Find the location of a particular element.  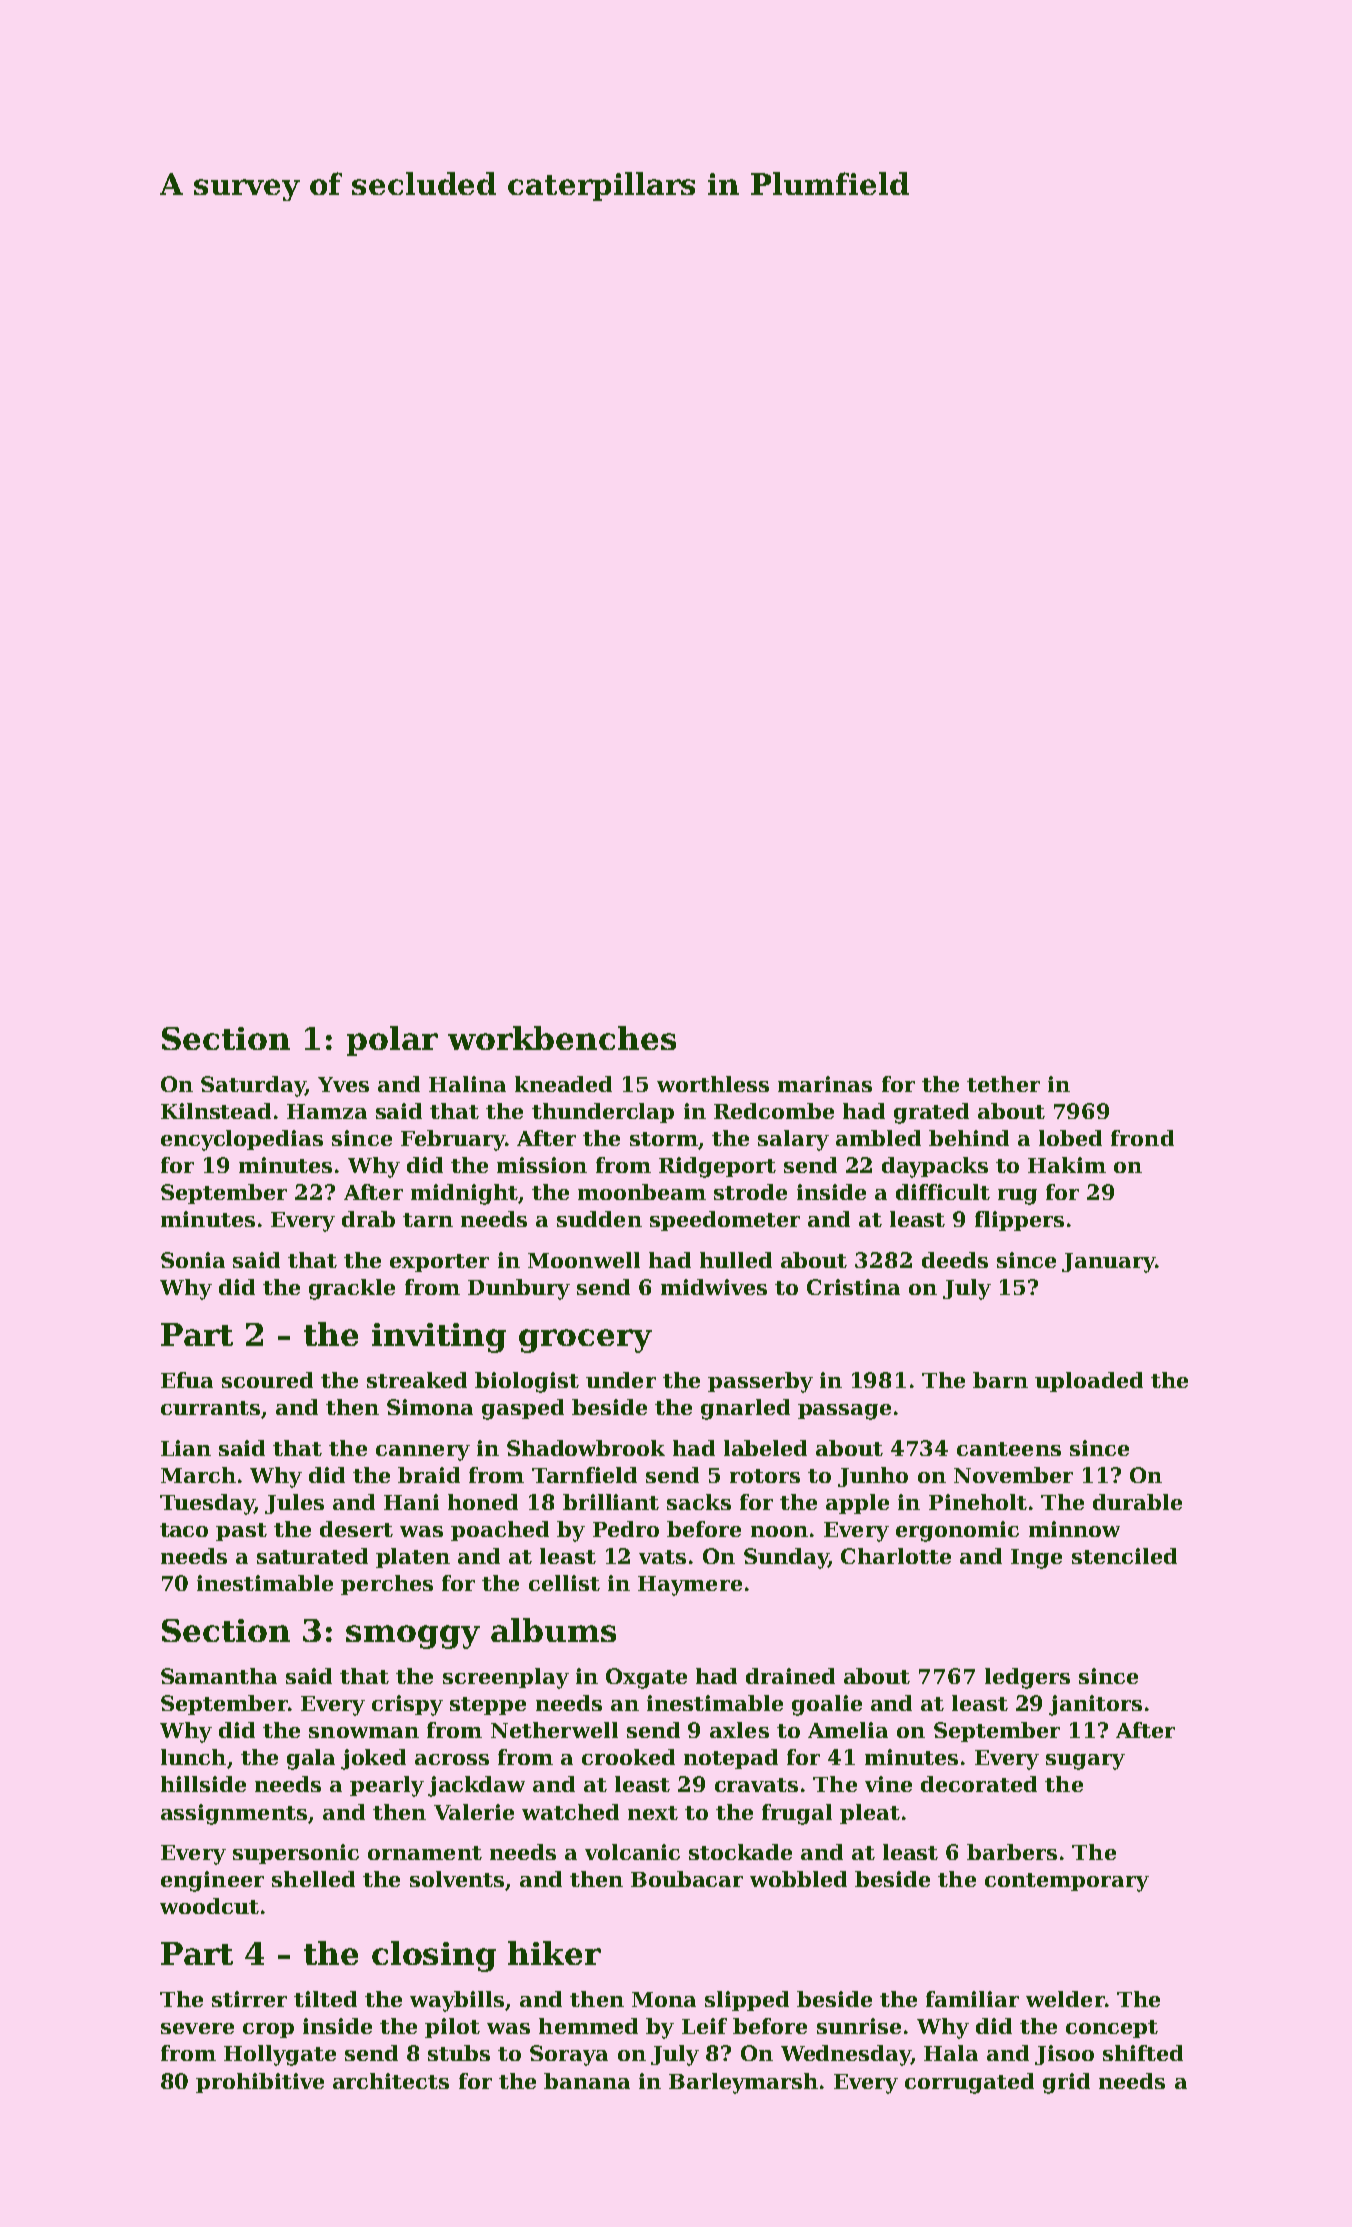

Sunday is located at coordinates (786, 1558).
